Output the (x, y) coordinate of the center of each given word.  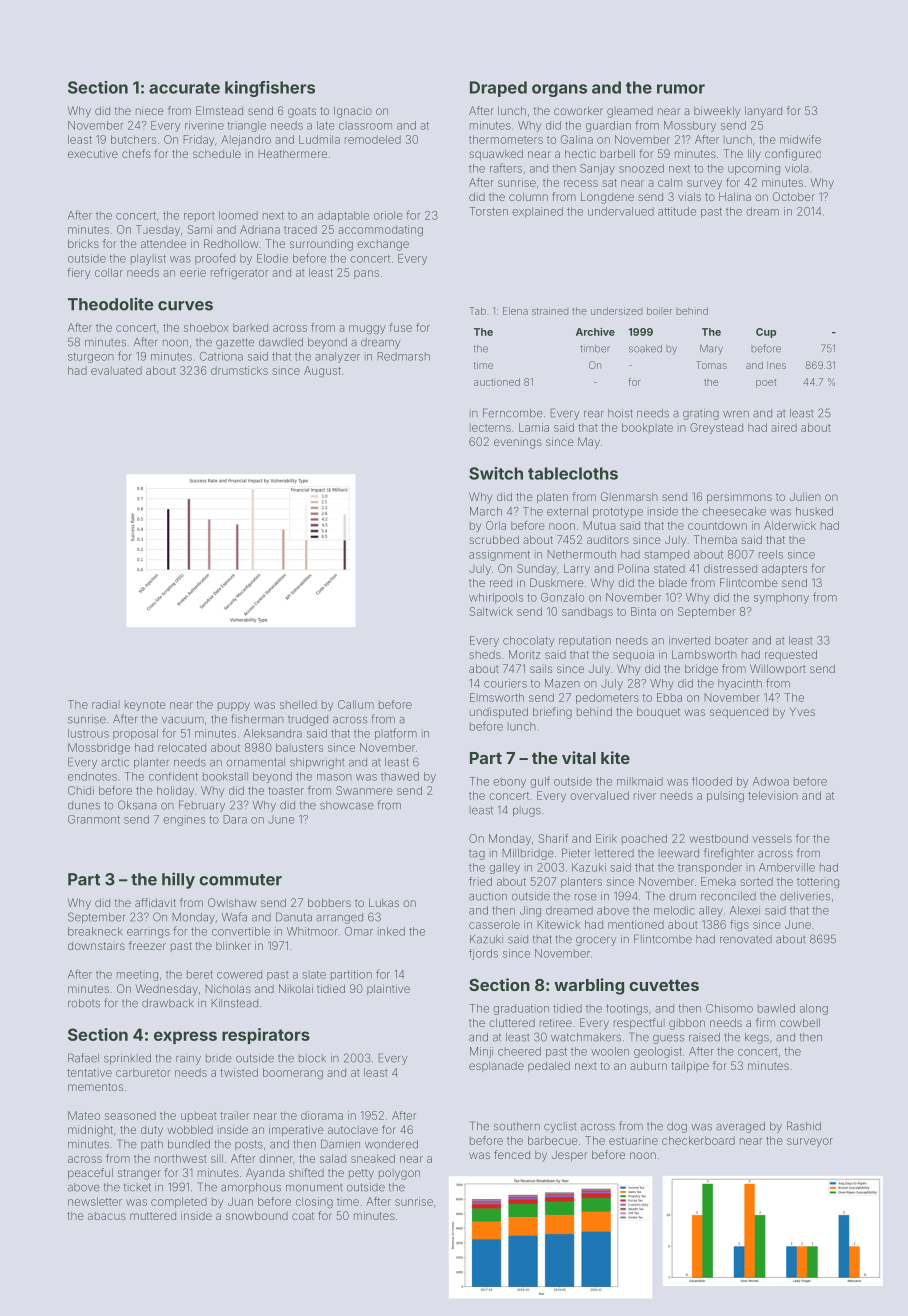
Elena (515, 311)
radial (106, 704)
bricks (83, 243)
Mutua (599, 525)
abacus (107, 1216)
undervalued (621, 211)
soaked (645, 349)
